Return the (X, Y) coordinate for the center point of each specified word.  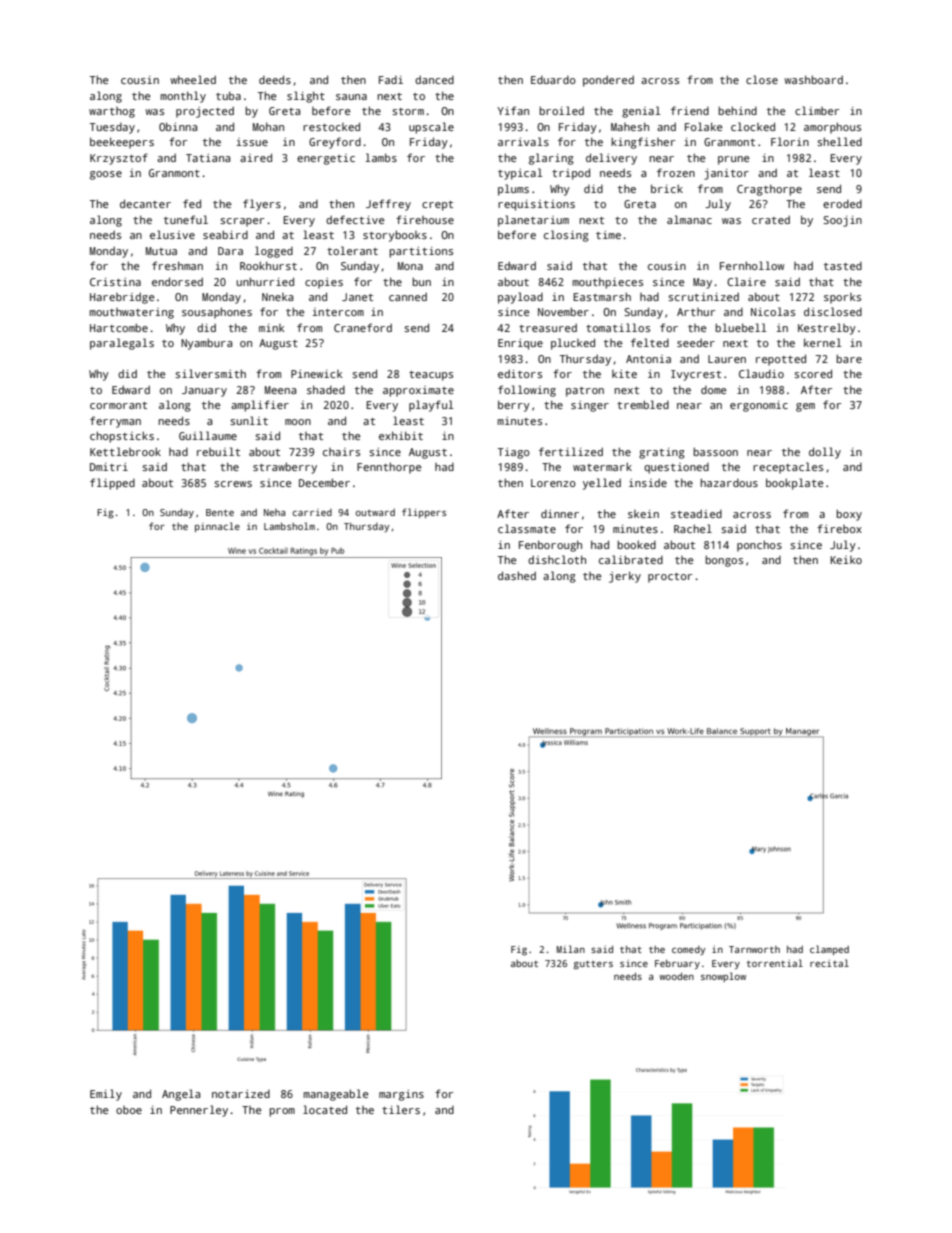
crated (771, 220)
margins (401, 1095)
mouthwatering (131, 313)
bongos (724, 561)
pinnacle (217, 527)
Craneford (363, 327)
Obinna (178, 126)
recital (829, 963)
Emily (106, 1095)
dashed (517, 575)
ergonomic (759, 406)
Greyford (335, 143)
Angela (181, 1095)
